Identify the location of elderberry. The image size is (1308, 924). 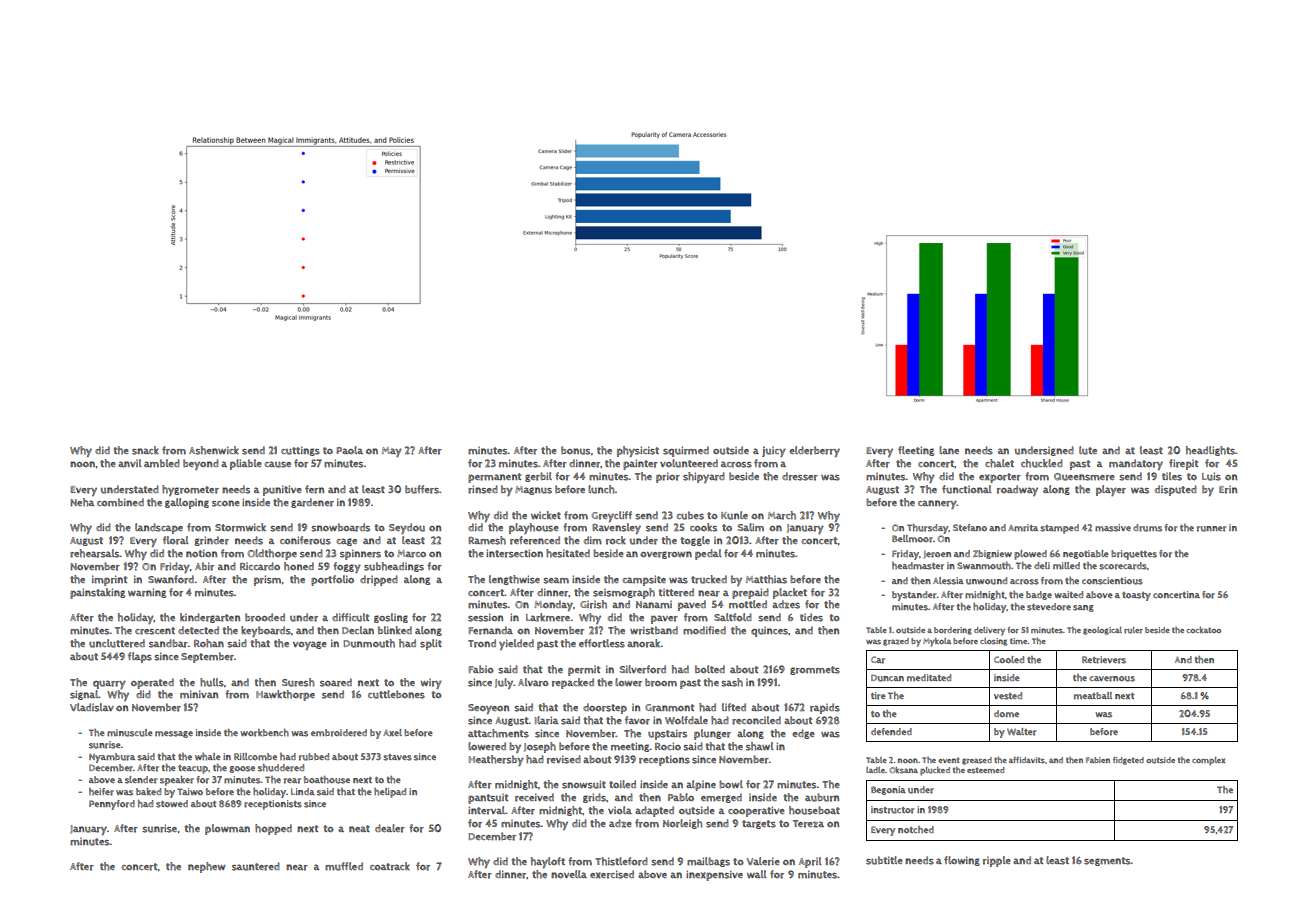
(814, 451).
